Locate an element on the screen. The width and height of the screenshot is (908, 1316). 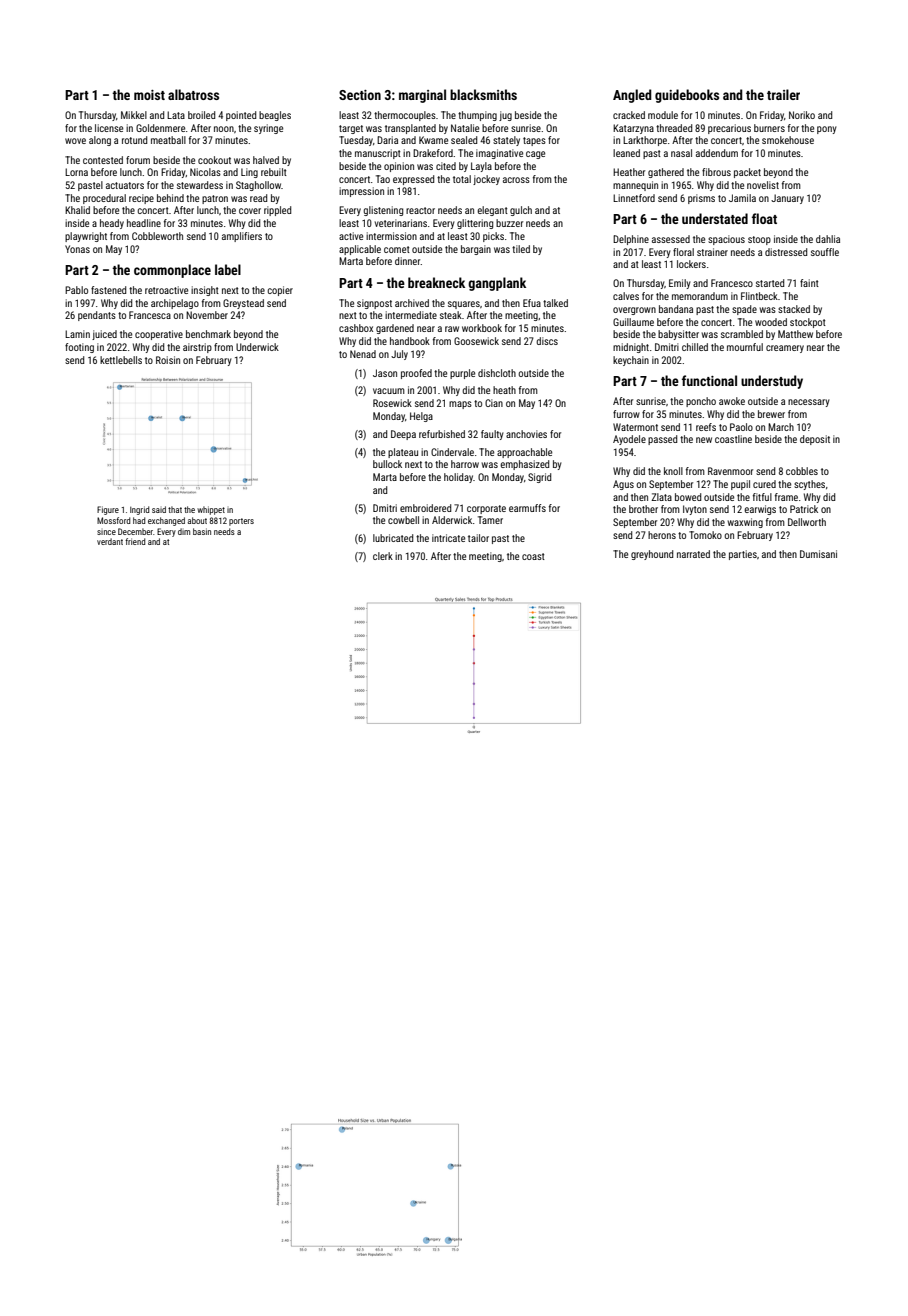
kettlebells is located at coordinates (121, 360).
